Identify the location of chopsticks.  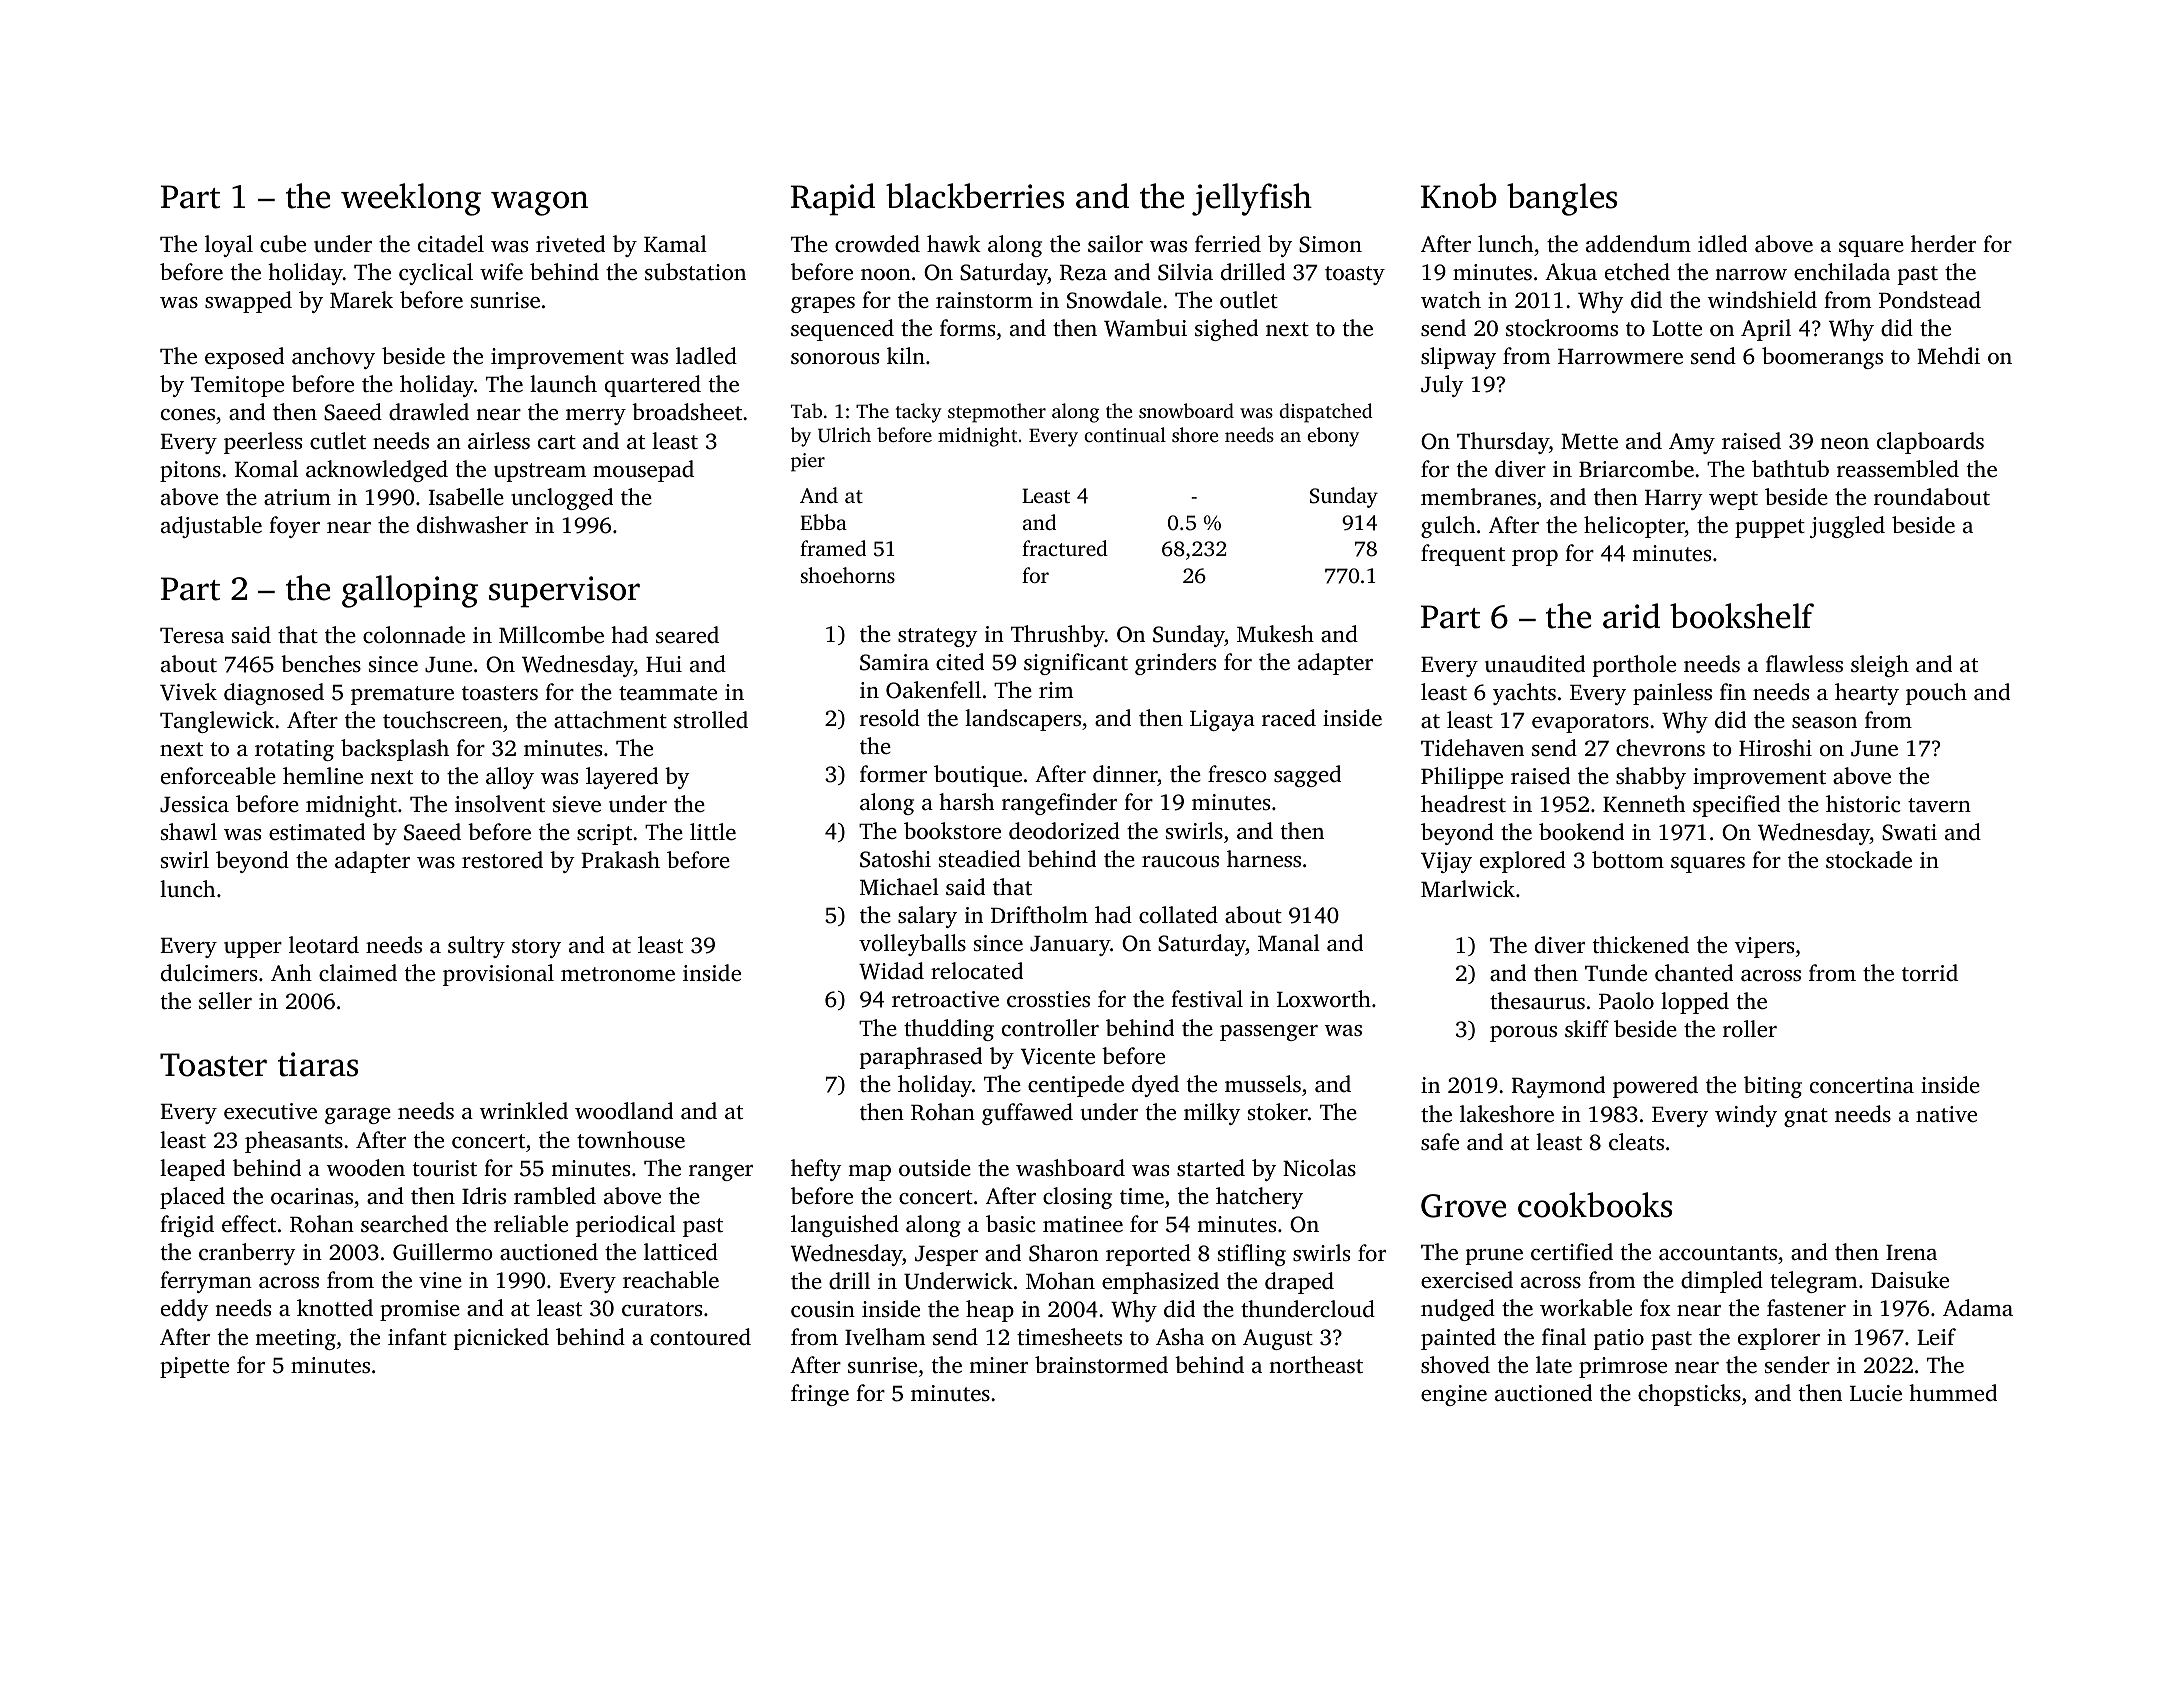
(1689, 1395).
